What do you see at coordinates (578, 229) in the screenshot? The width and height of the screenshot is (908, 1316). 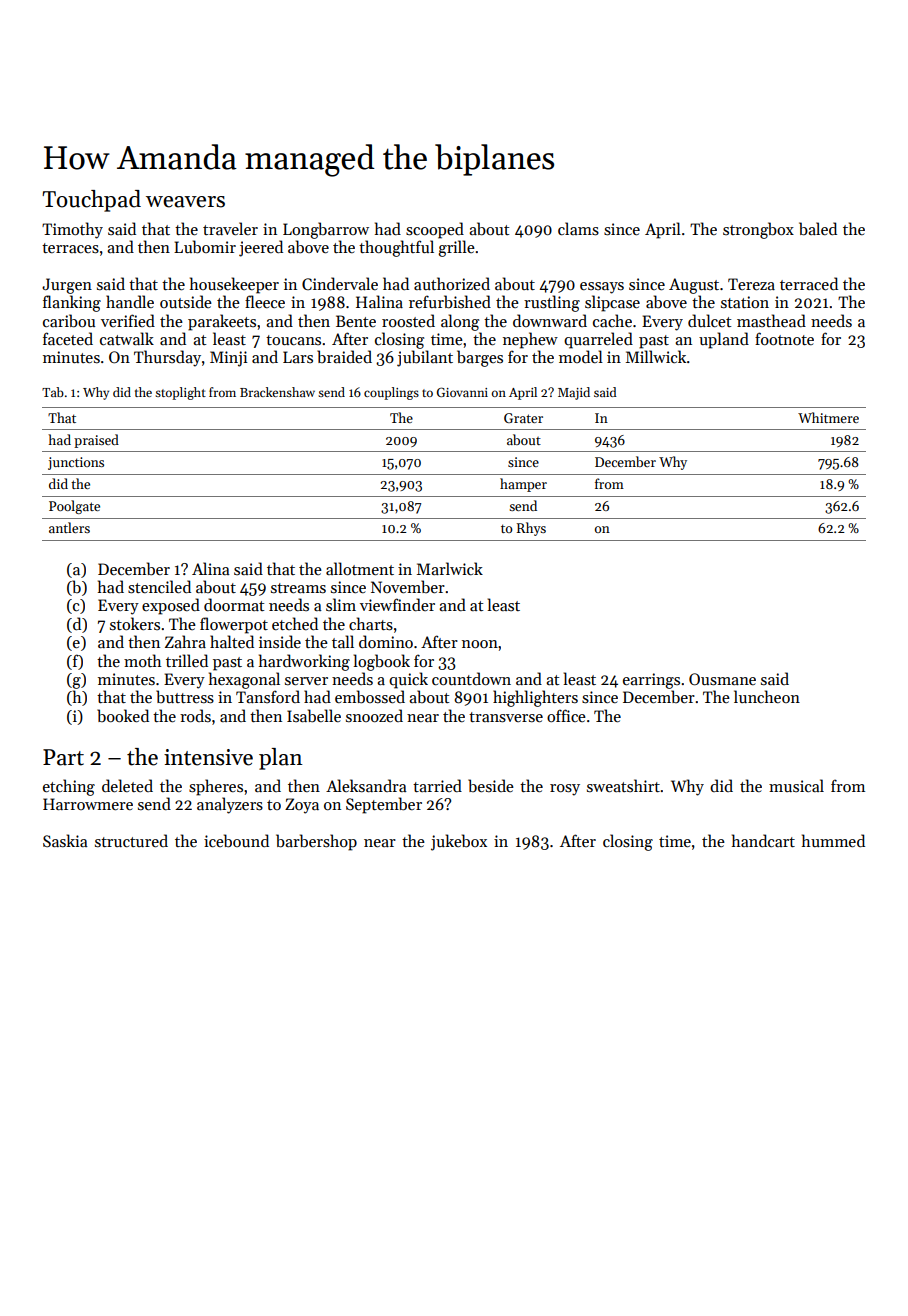 I see `clams` at bounding box center [578, 229].
